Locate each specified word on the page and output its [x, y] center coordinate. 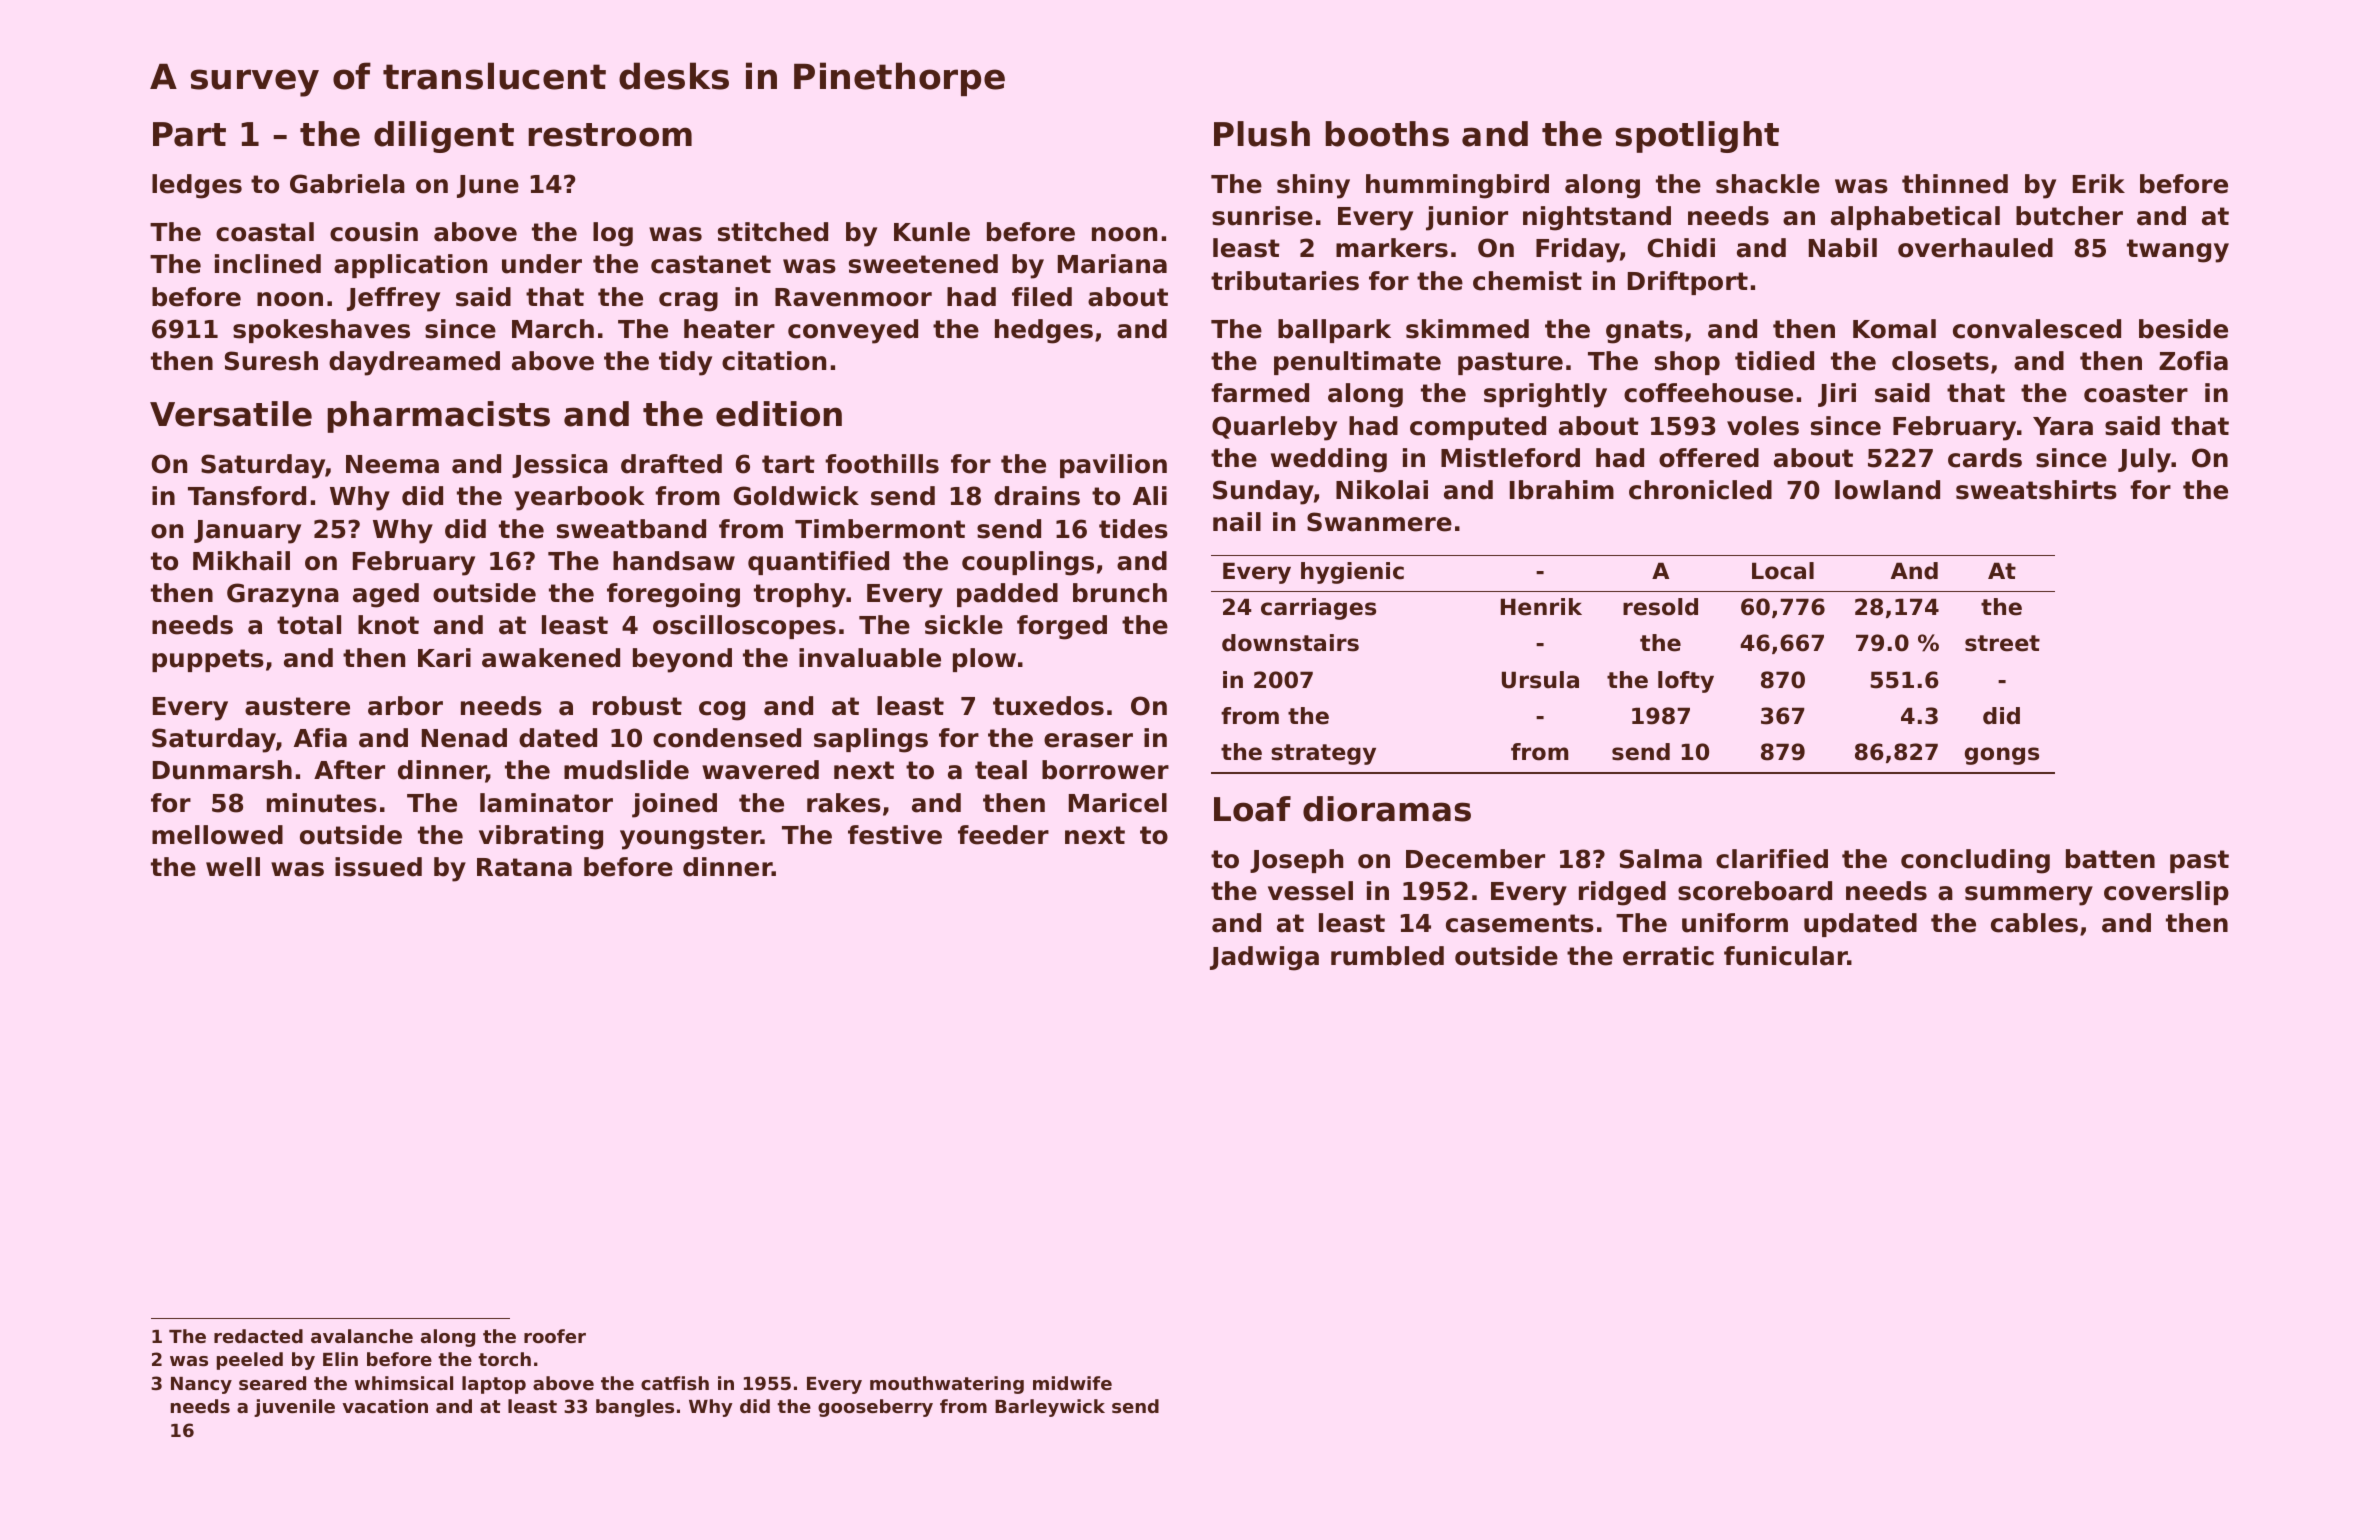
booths [1387, 134]
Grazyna [283, 595]
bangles [635, 1408]
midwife [1072, 1383]
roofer [555, 1336]
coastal [265, 232]
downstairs [1290, 643]
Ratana [524, 867]
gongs [2002, 756]
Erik [2099, 183]
